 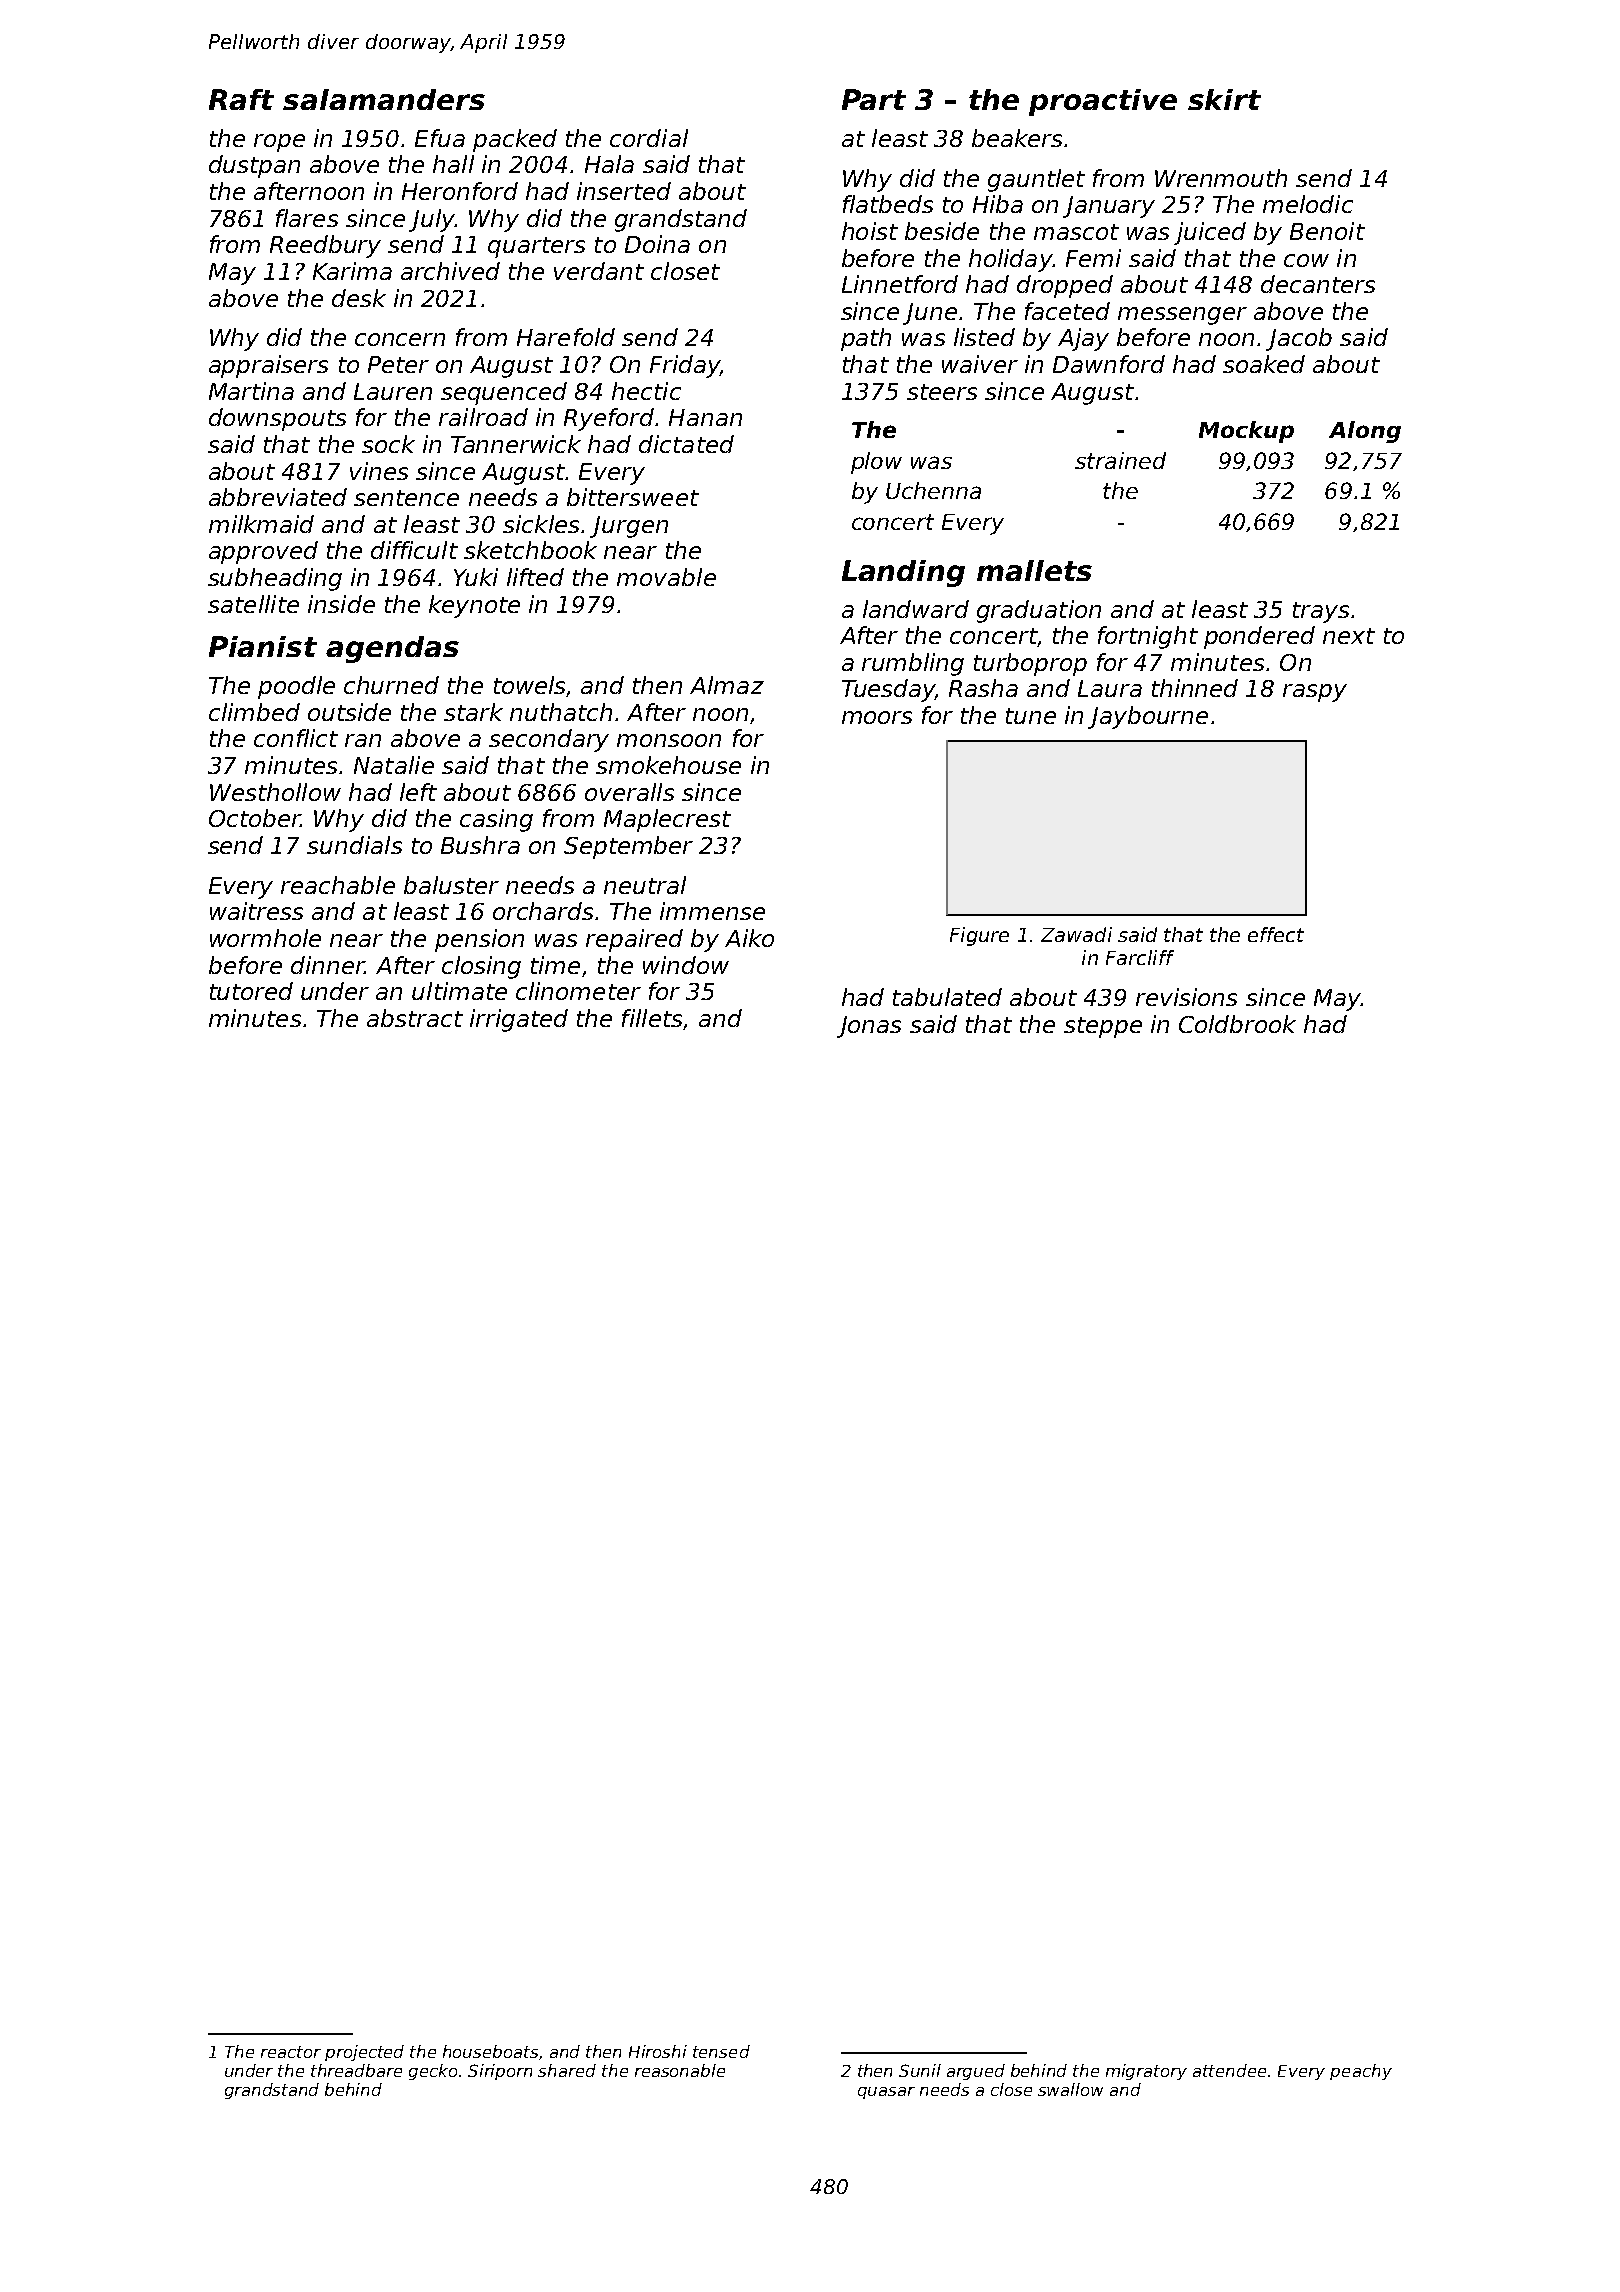 What do you see at coordinates (1221, 178) in the document?
I see `Wrenmouth` at bounding box center [1221, 178].
